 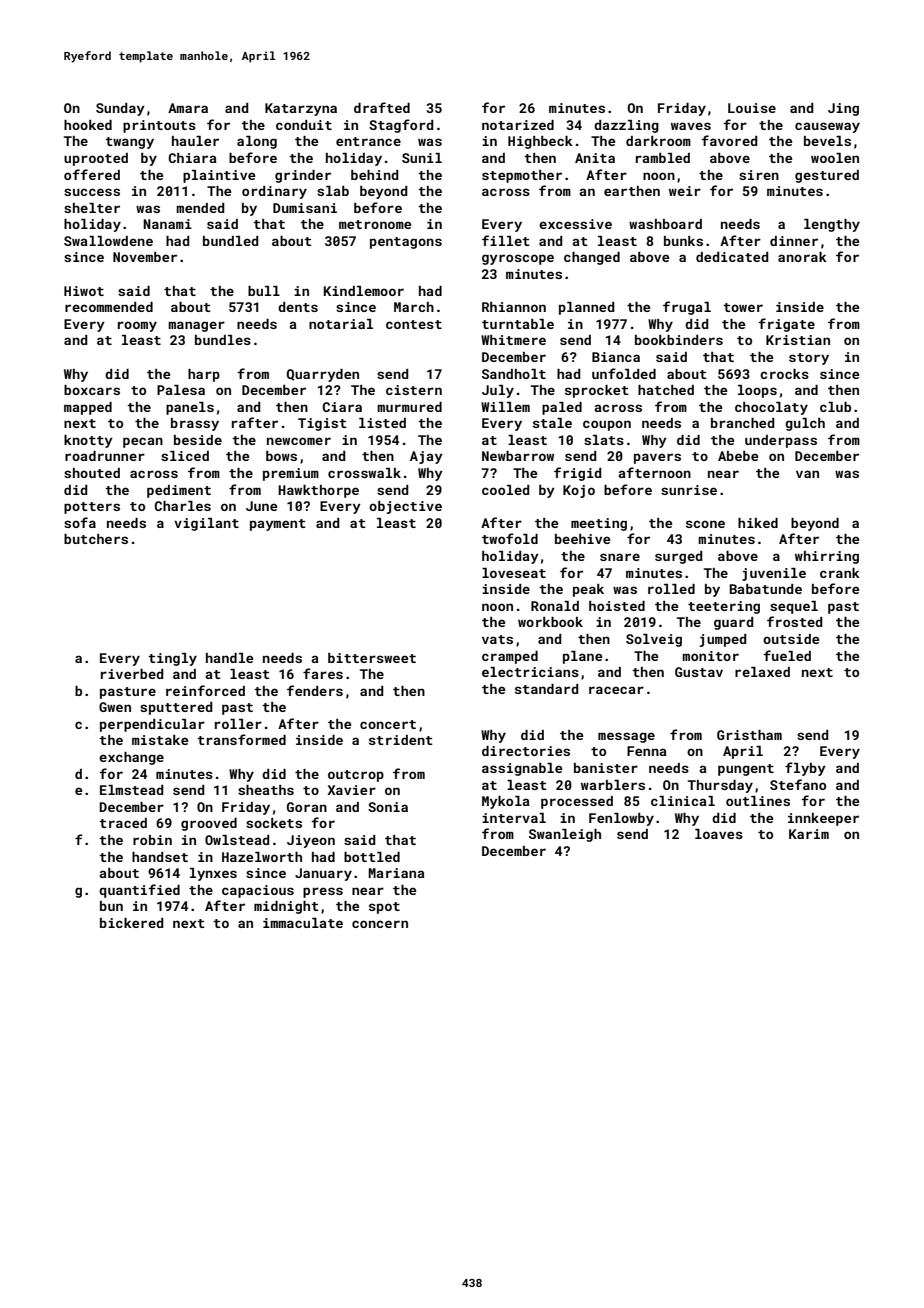 What do you see at coordinates (510, 538) in the screenshot?
I see `twofold` at bounding box center [510, 538].
